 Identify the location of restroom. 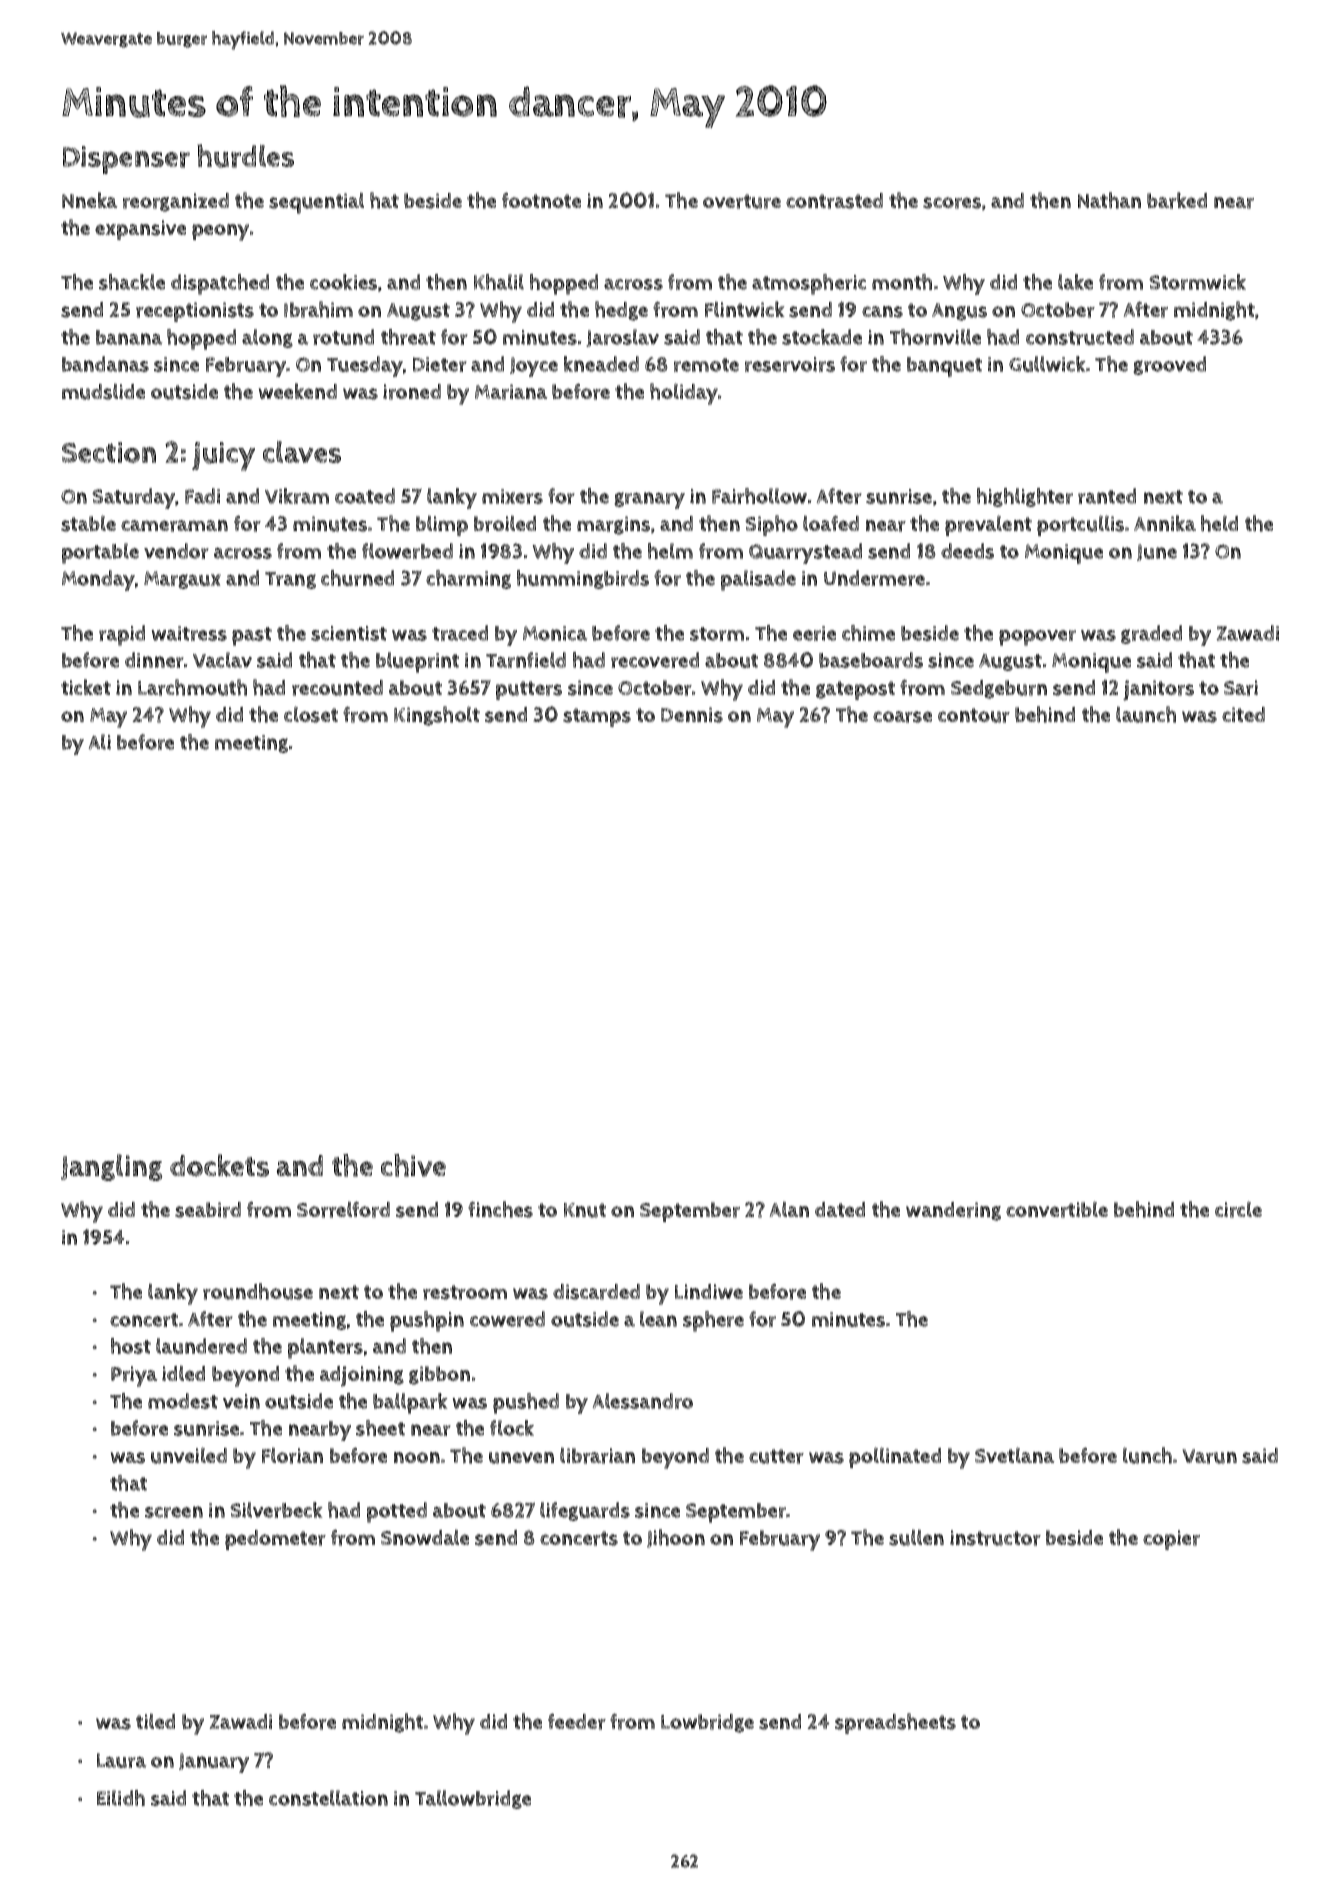
(465, 1292).
